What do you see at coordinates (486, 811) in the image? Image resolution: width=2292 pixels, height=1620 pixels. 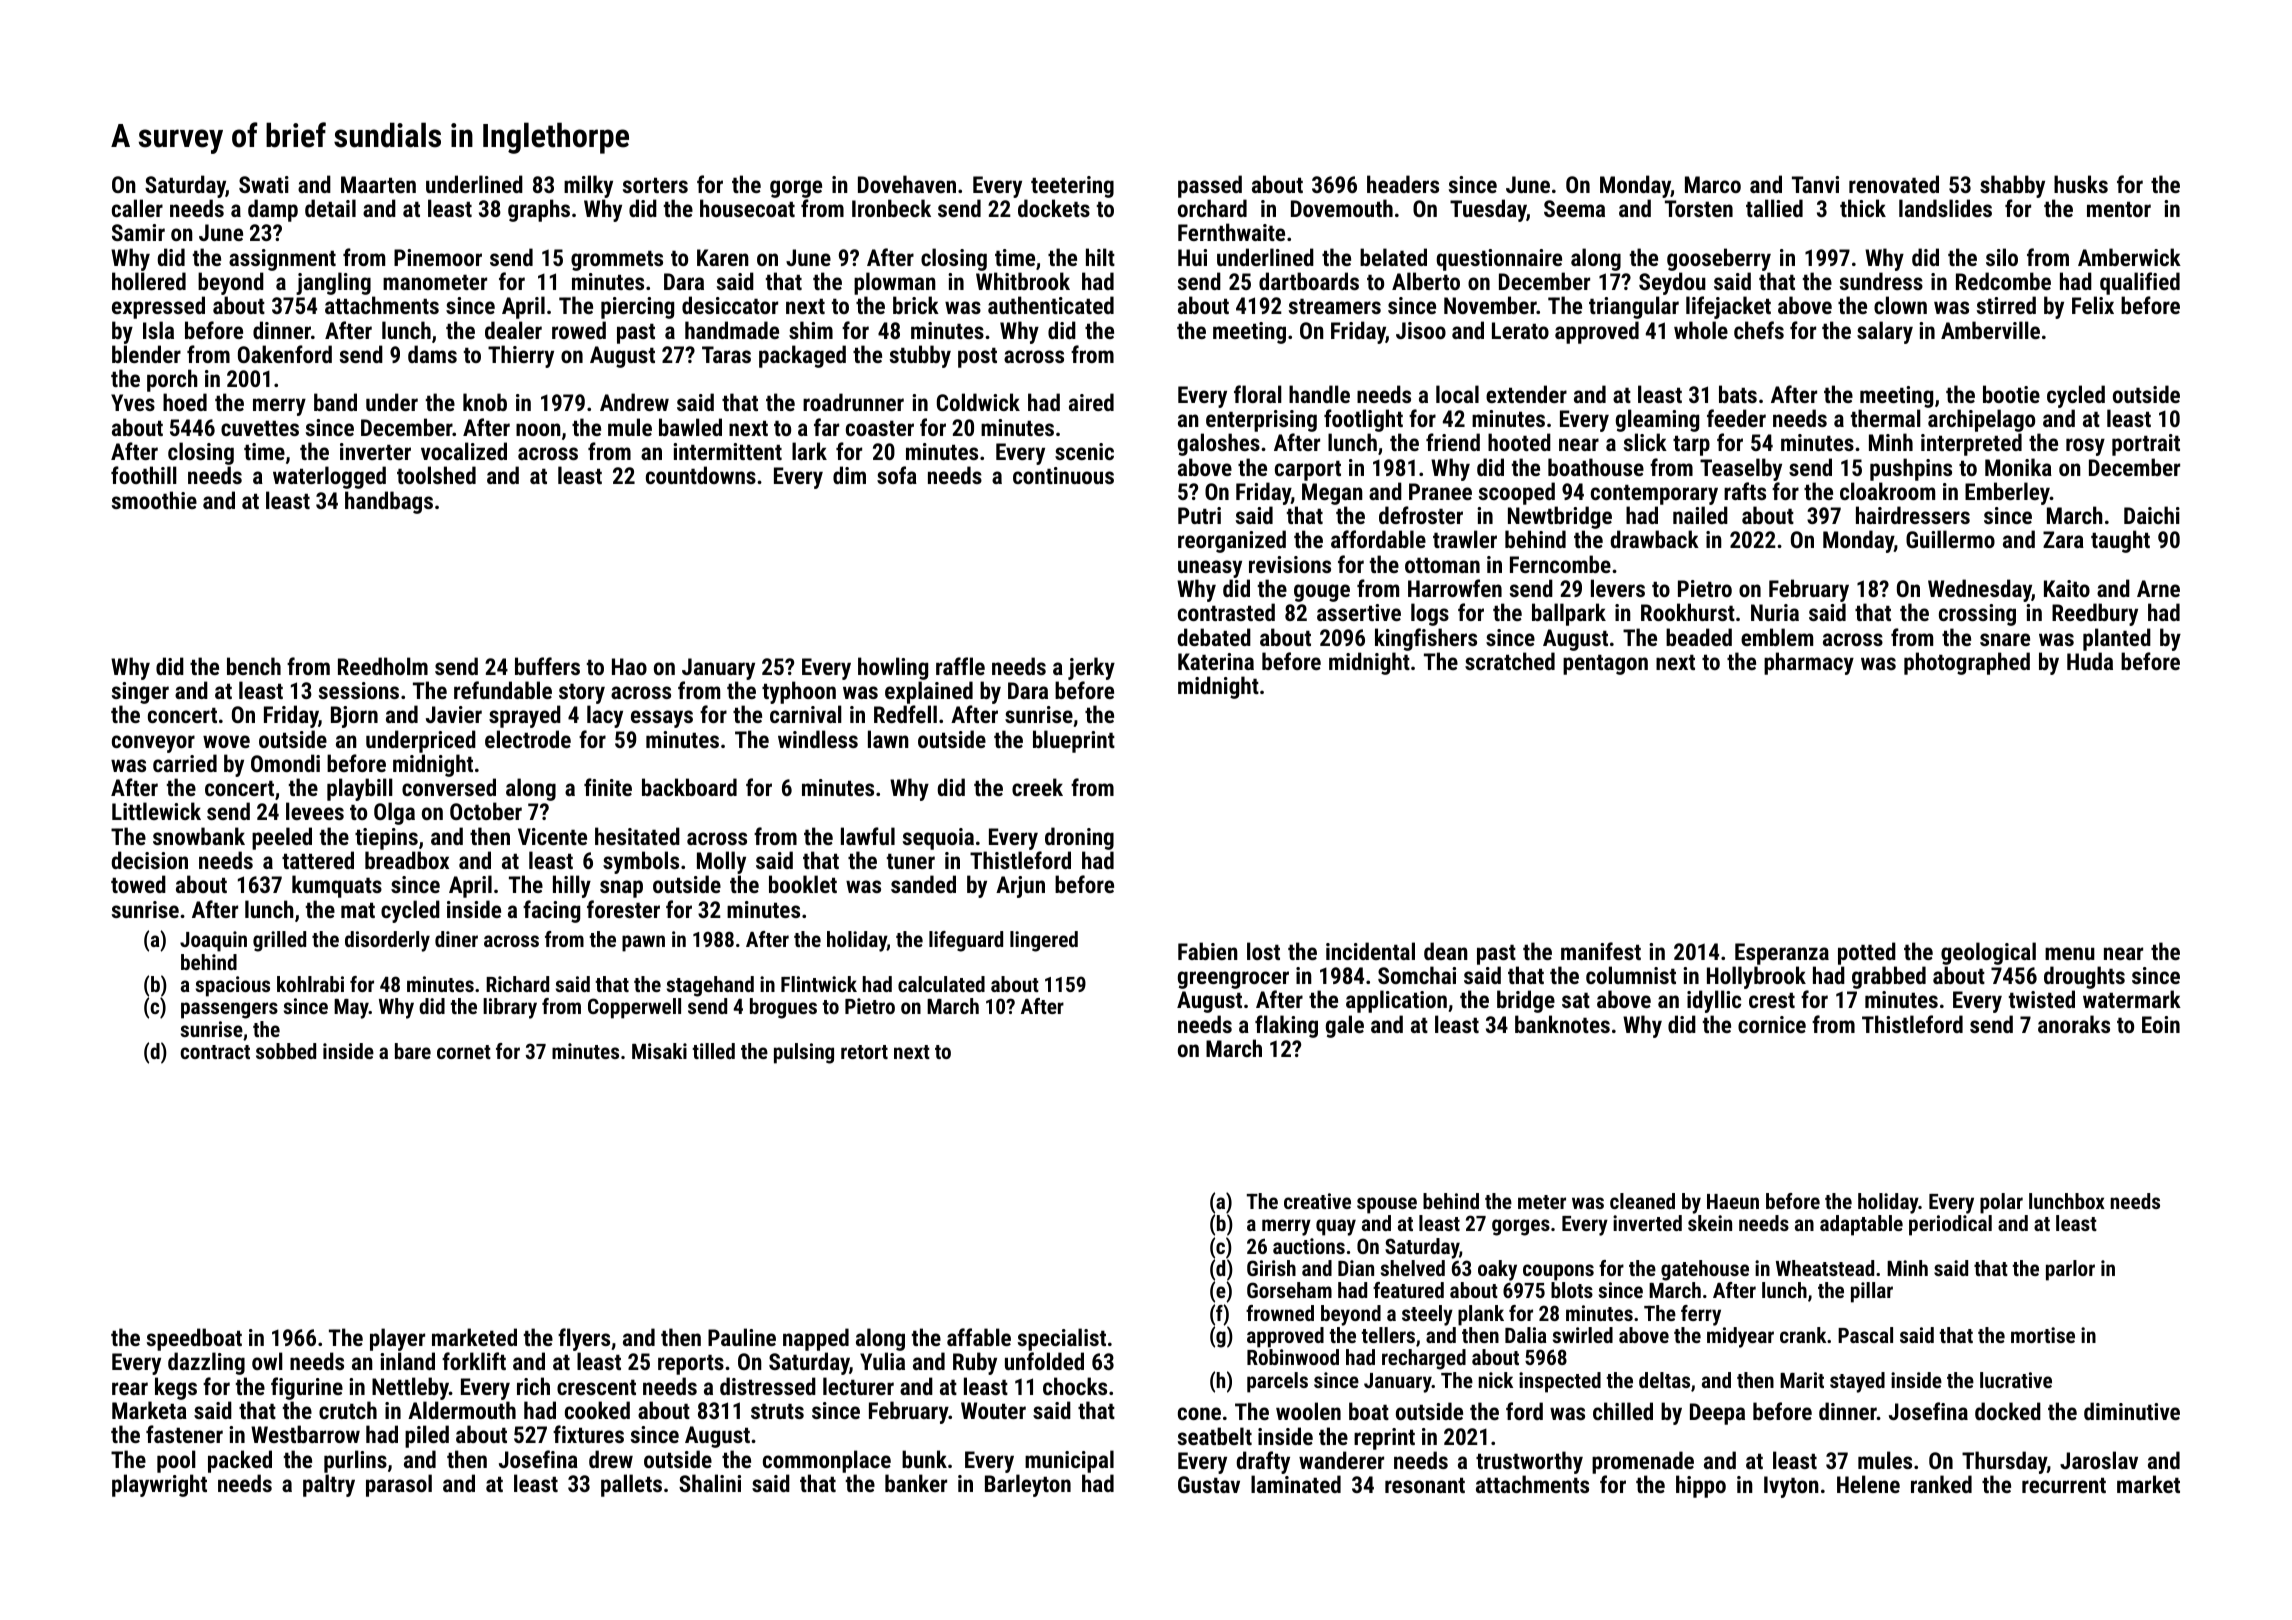 I see `October` at bounding box center [486, 811].
